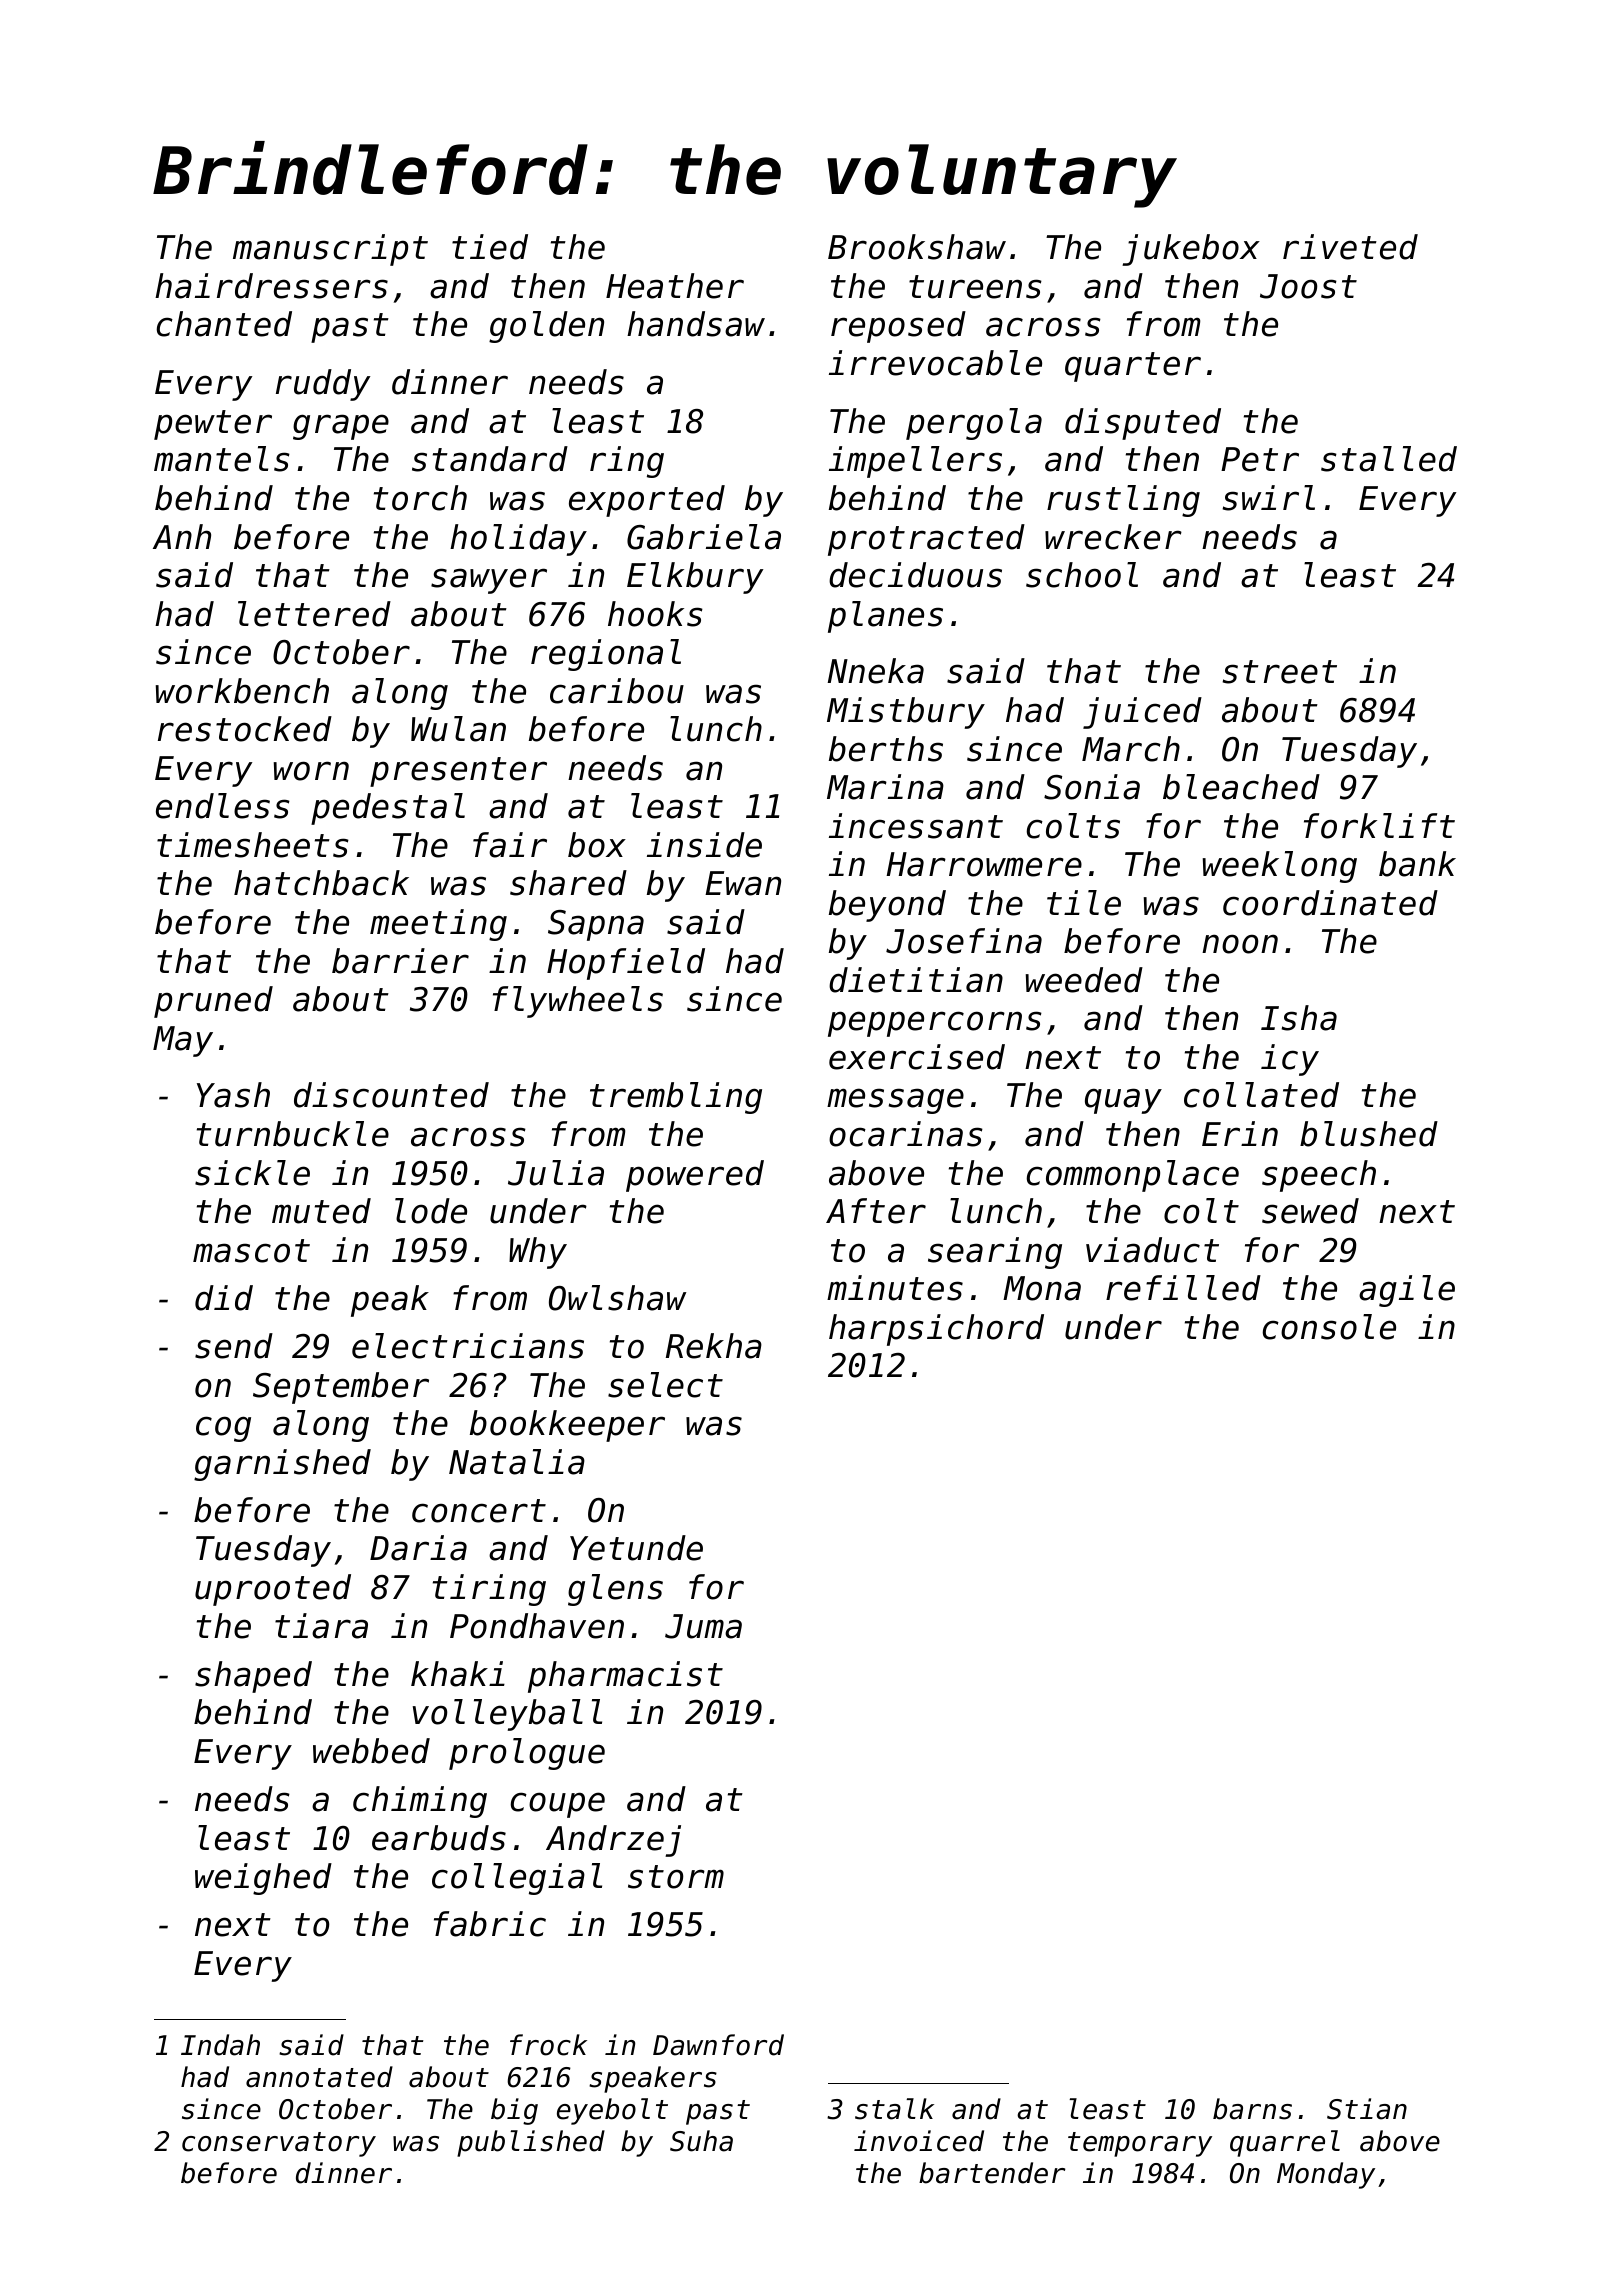 This screenshot has width=1620, height=2292. I want to click on Brookshaw, so click(917, 247).
